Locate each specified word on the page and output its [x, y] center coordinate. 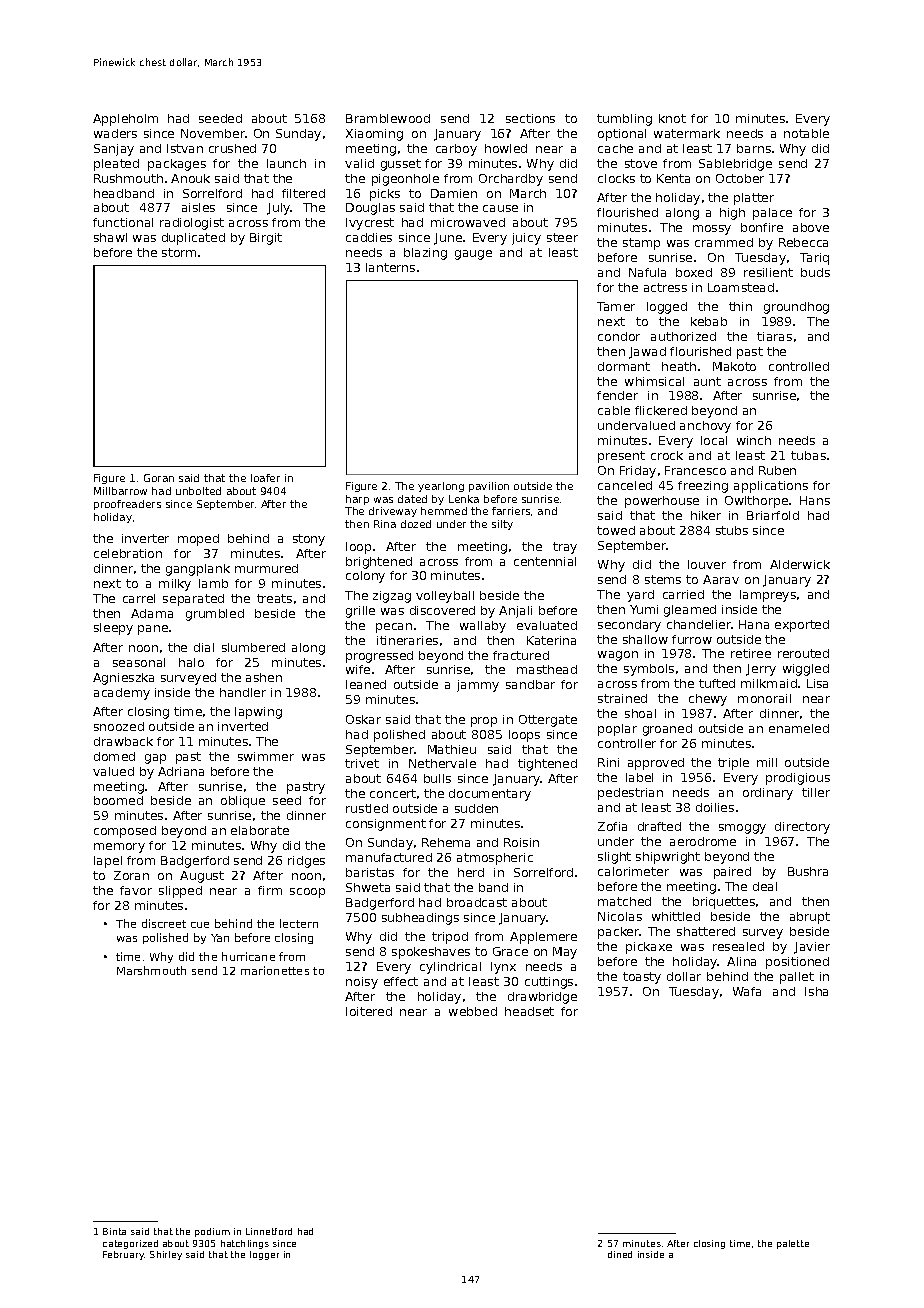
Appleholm [125, 120]
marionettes [275, 970]
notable [806, 133]
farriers [511, 511]
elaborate [260, 830]
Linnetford [269, 1231]
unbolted [198, 491]
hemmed [444, 511]
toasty [642, 978]
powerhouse [662, 502]
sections [530, 118]
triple [733, 764]
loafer [265, 478]
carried [683, 594]
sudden [476, 808]
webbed [473, 1011]
